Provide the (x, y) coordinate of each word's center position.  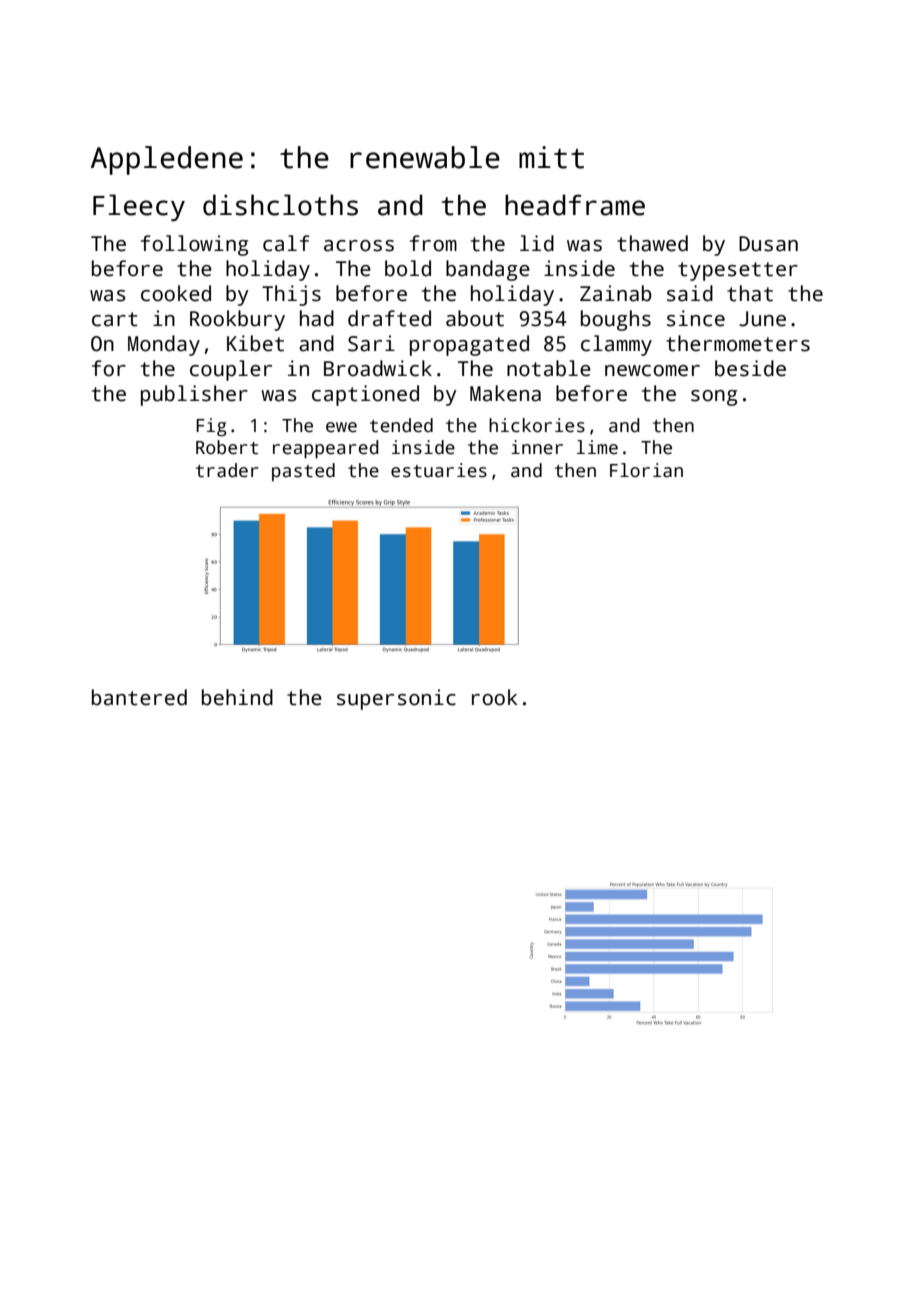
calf (286, 243)
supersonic (396, 699)
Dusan (768, 244)
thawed (652, 243)
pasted (303, 472)
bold (408, 268)
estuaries (439, 470)
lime (597, 447)
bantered (139, 697)
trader (227, 470)
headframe (575, 205)
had (317, 318)
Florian (646, 470)
